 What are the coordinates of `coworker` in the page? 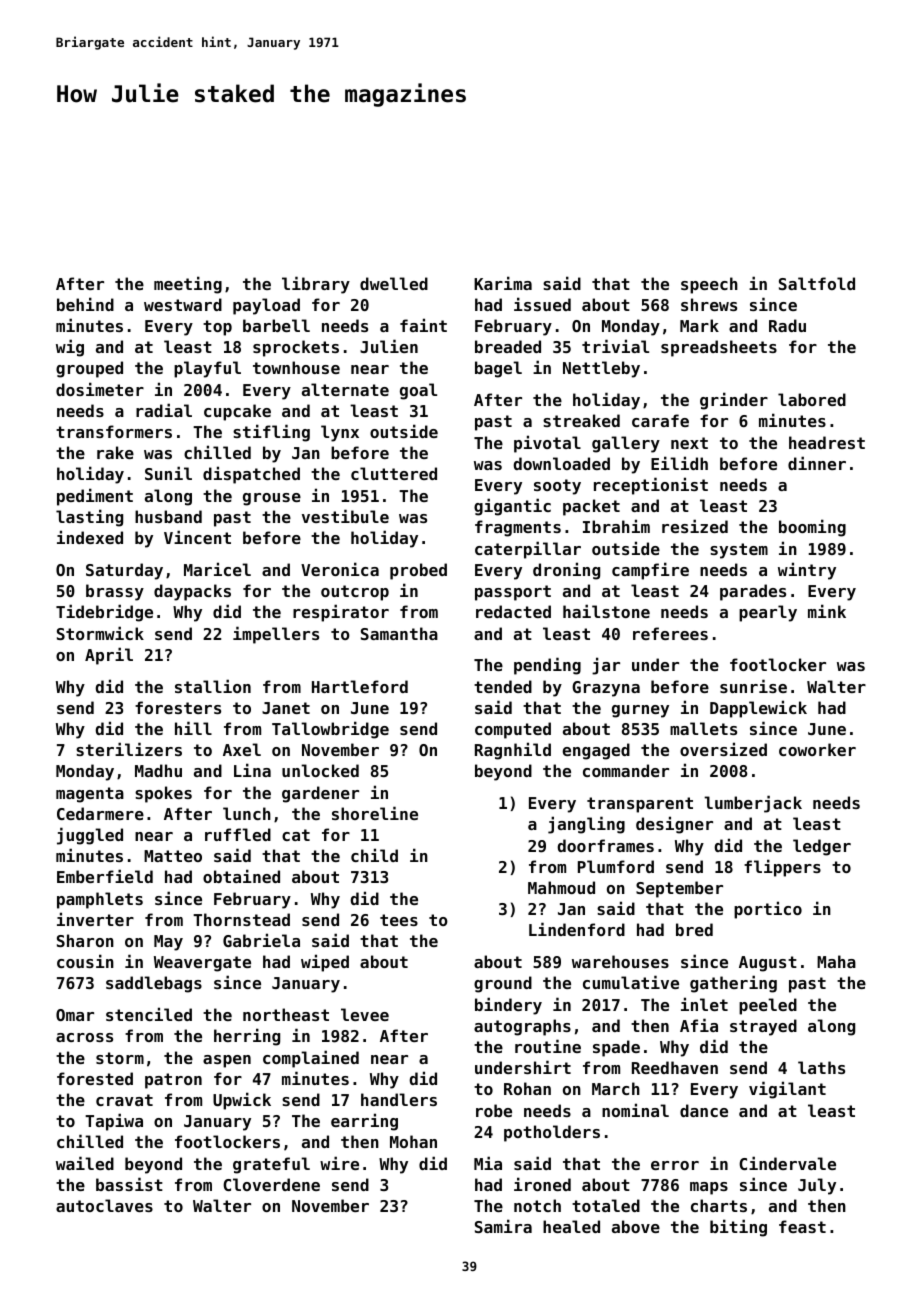 It's located at (817, 749).
